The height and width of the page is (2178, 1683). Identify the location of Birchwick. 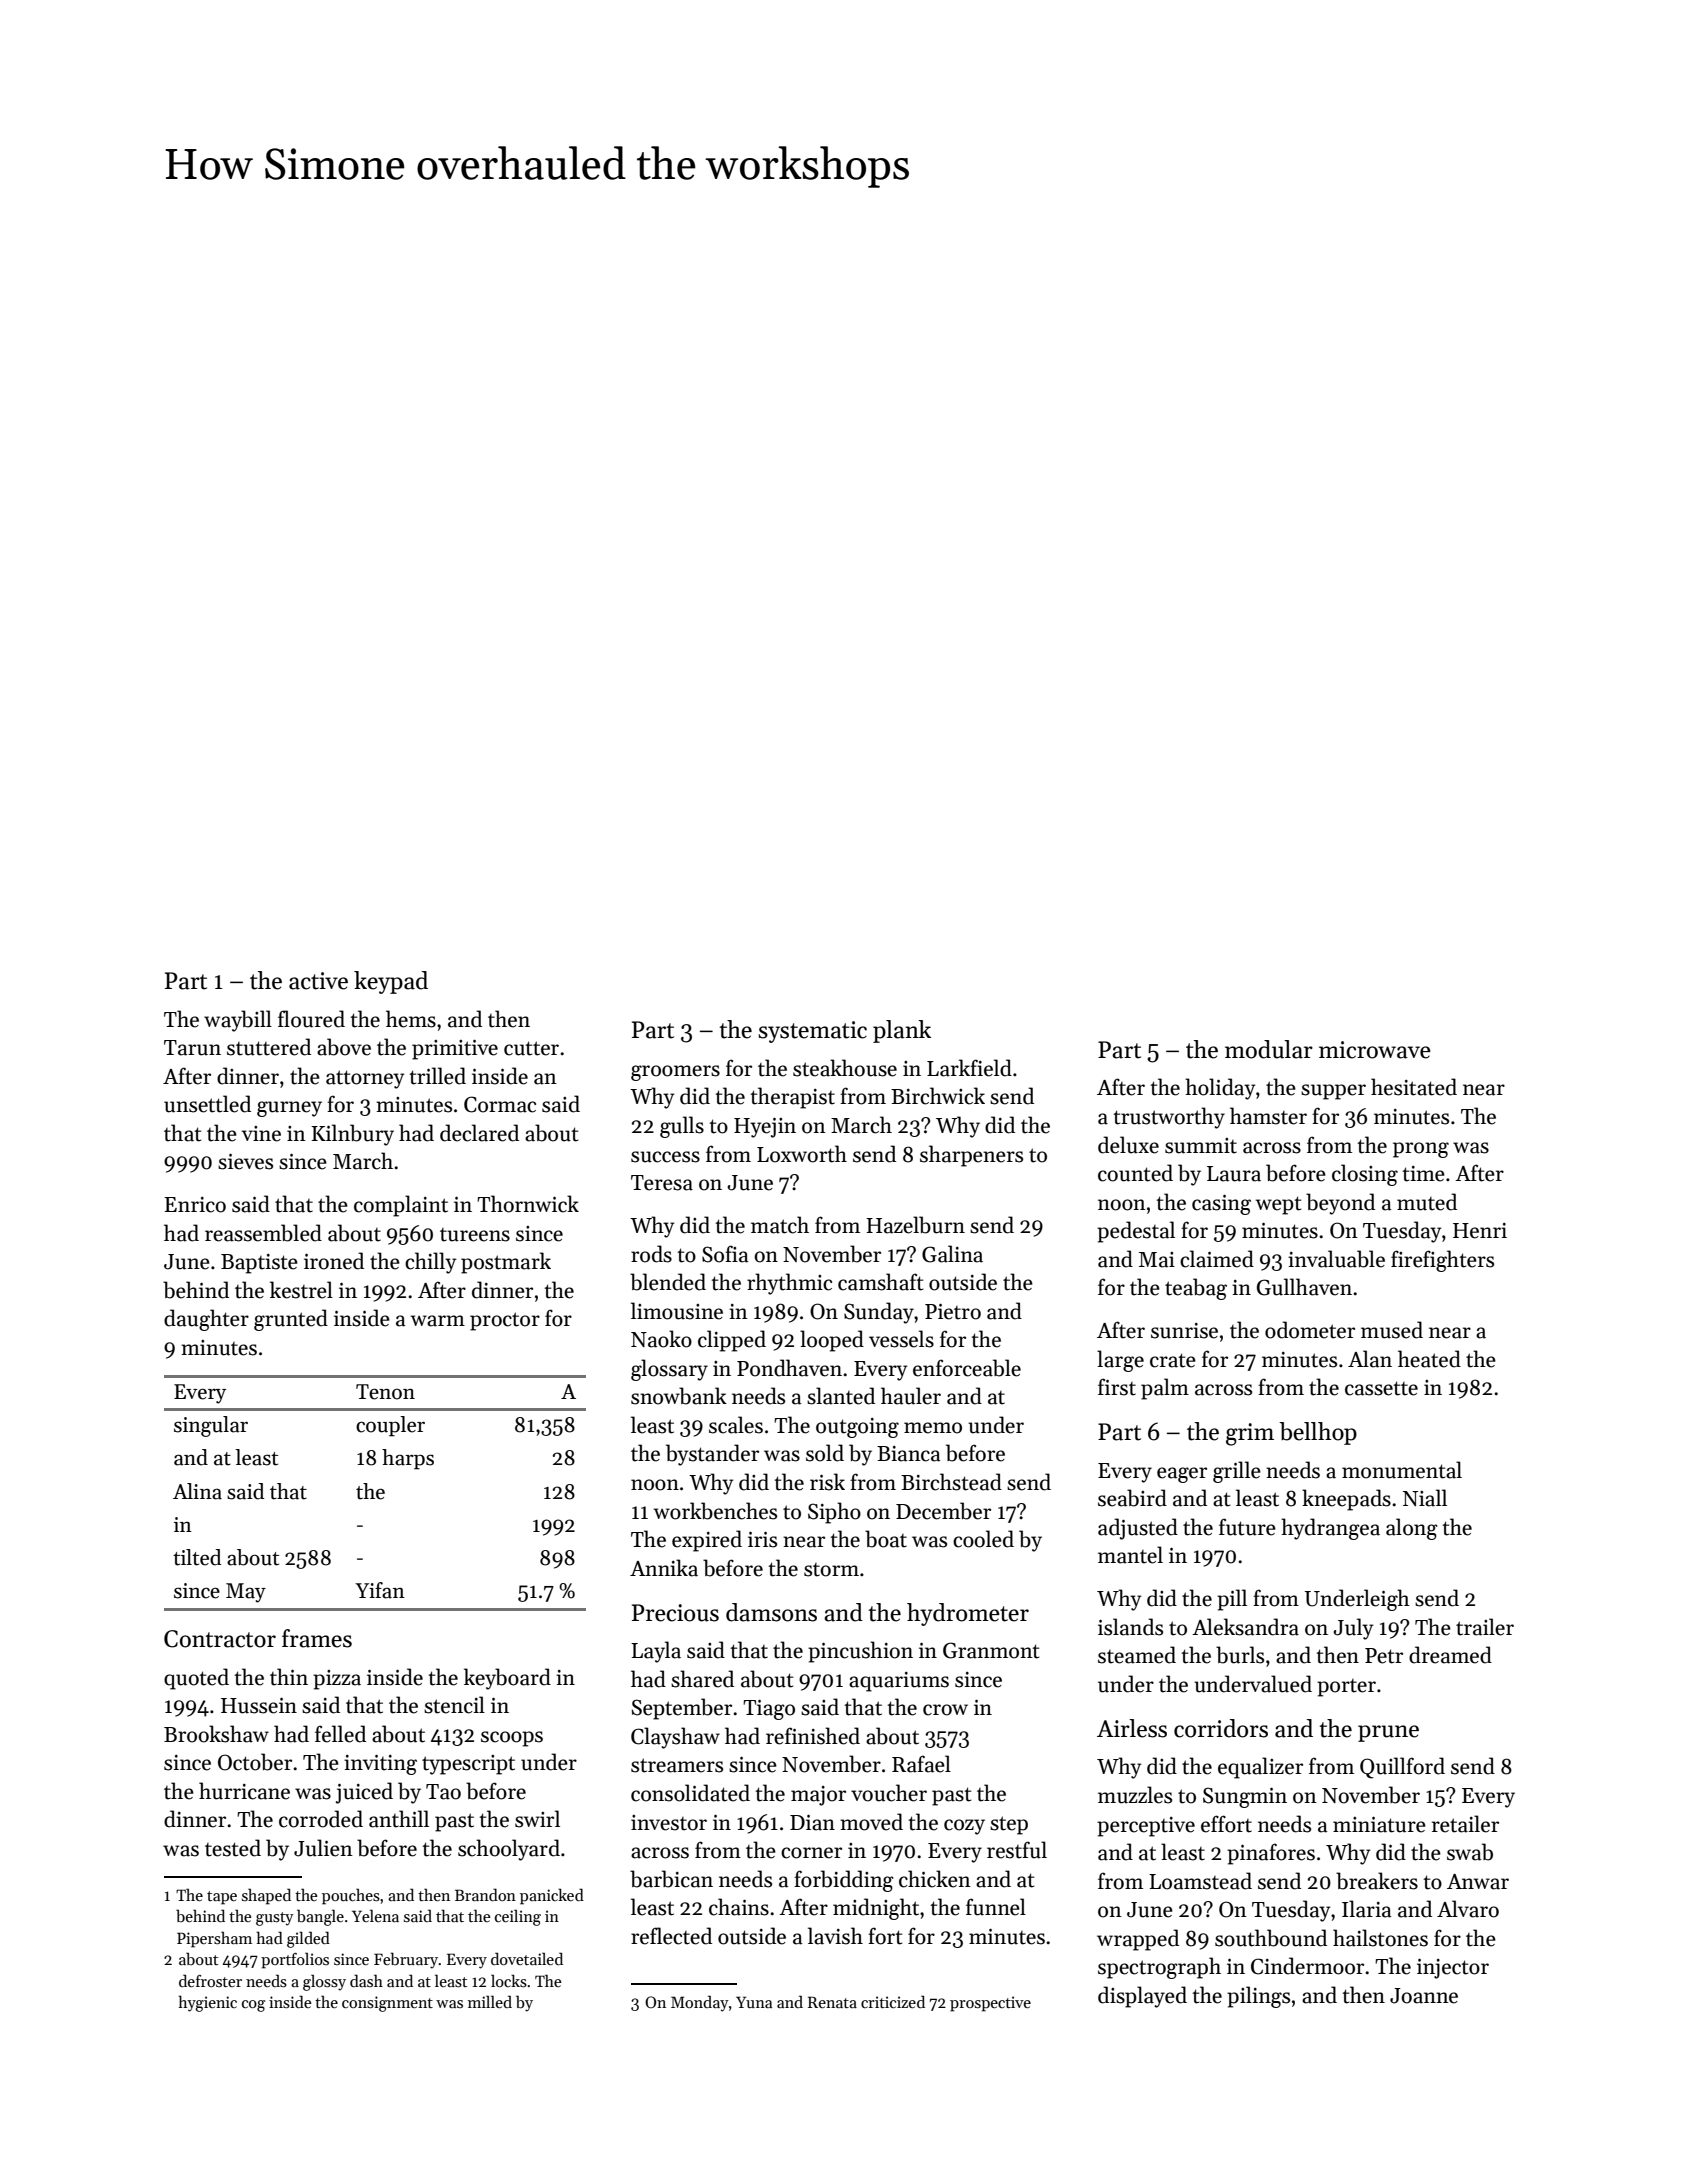
(938, 1096).
